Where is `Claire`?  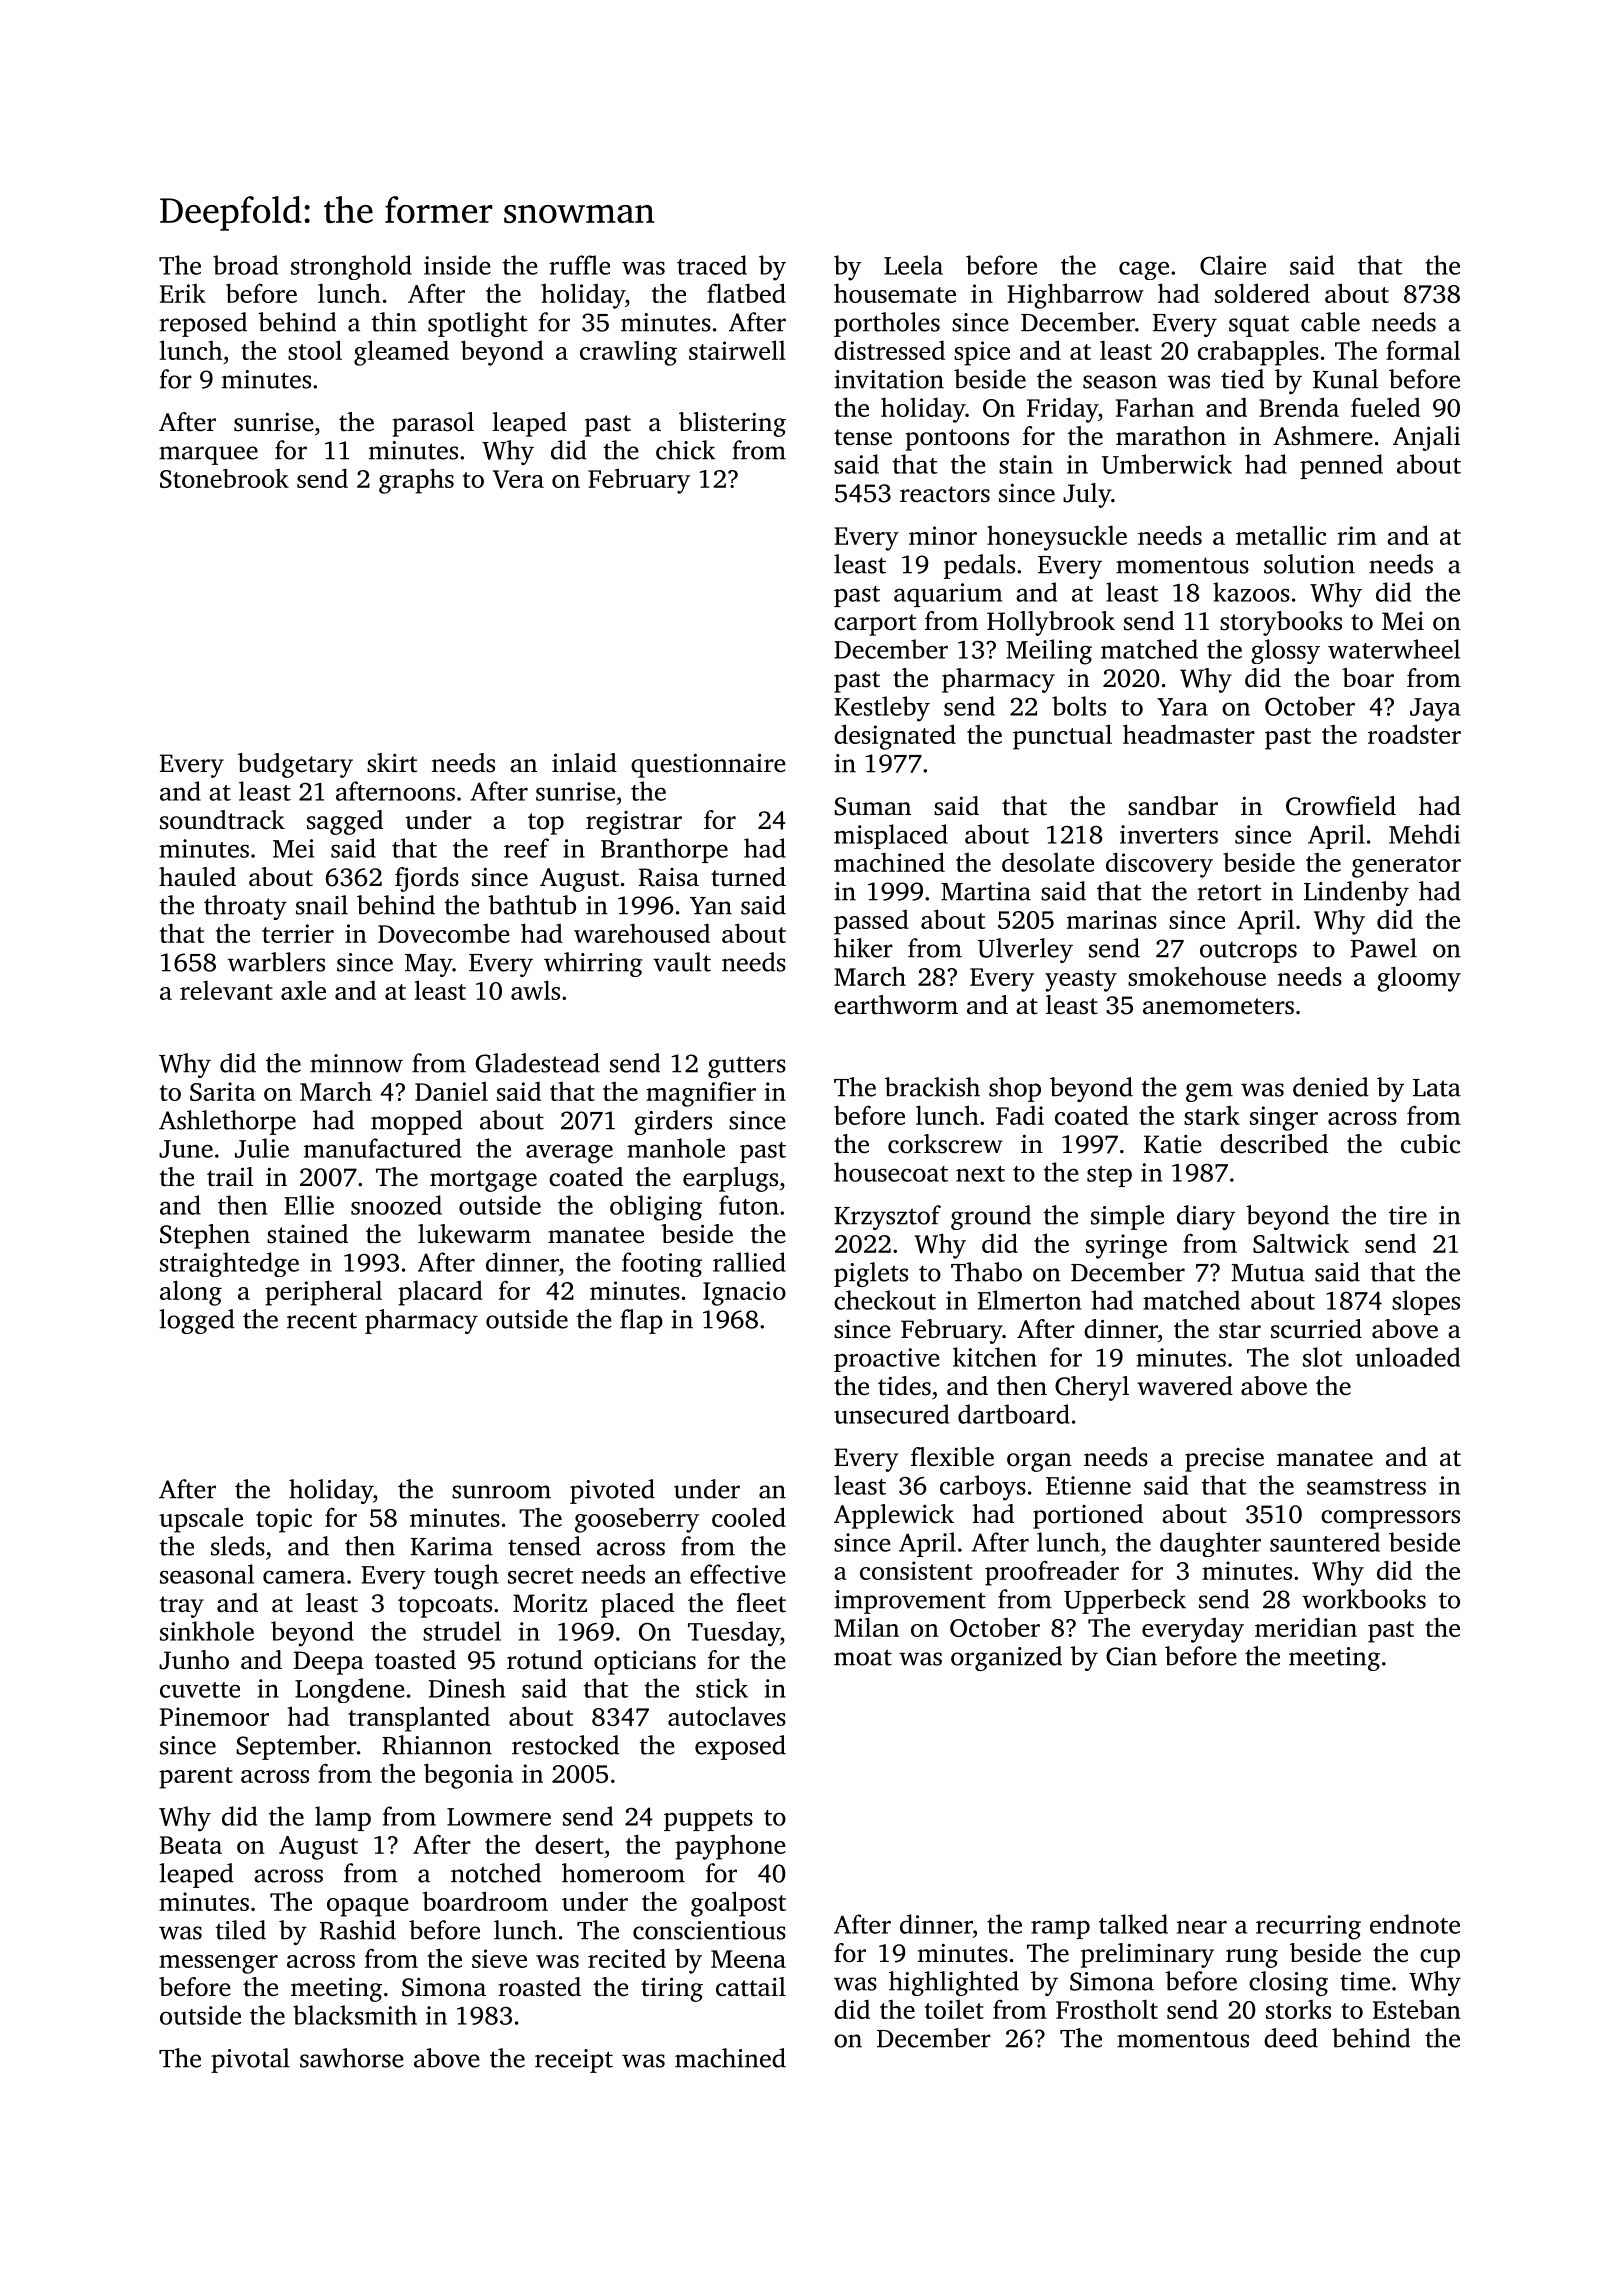 Claire is located at coordinates (1233, 265).
